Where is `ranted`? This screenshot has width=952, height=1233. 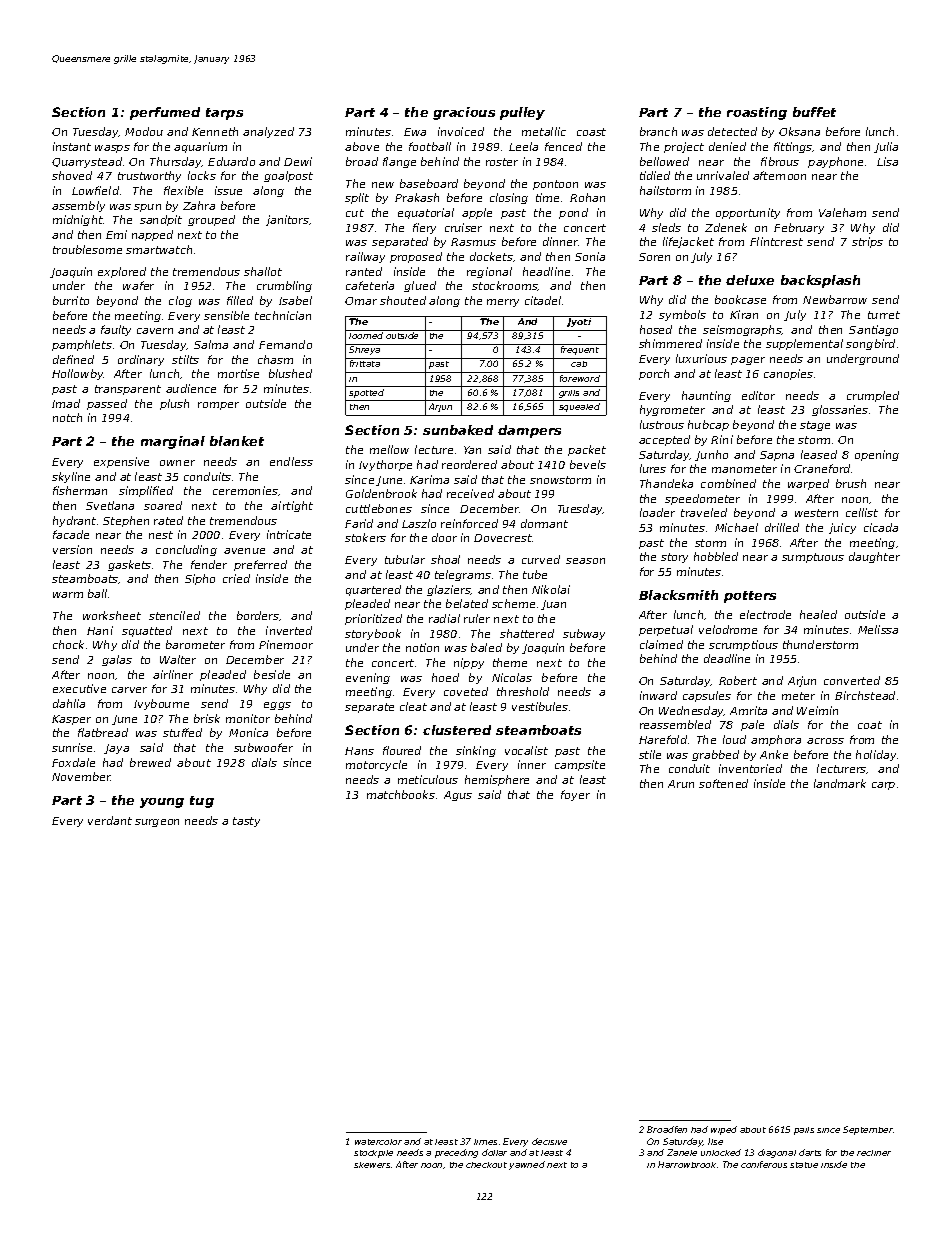
ranted is located at coordinates (364, 271).
